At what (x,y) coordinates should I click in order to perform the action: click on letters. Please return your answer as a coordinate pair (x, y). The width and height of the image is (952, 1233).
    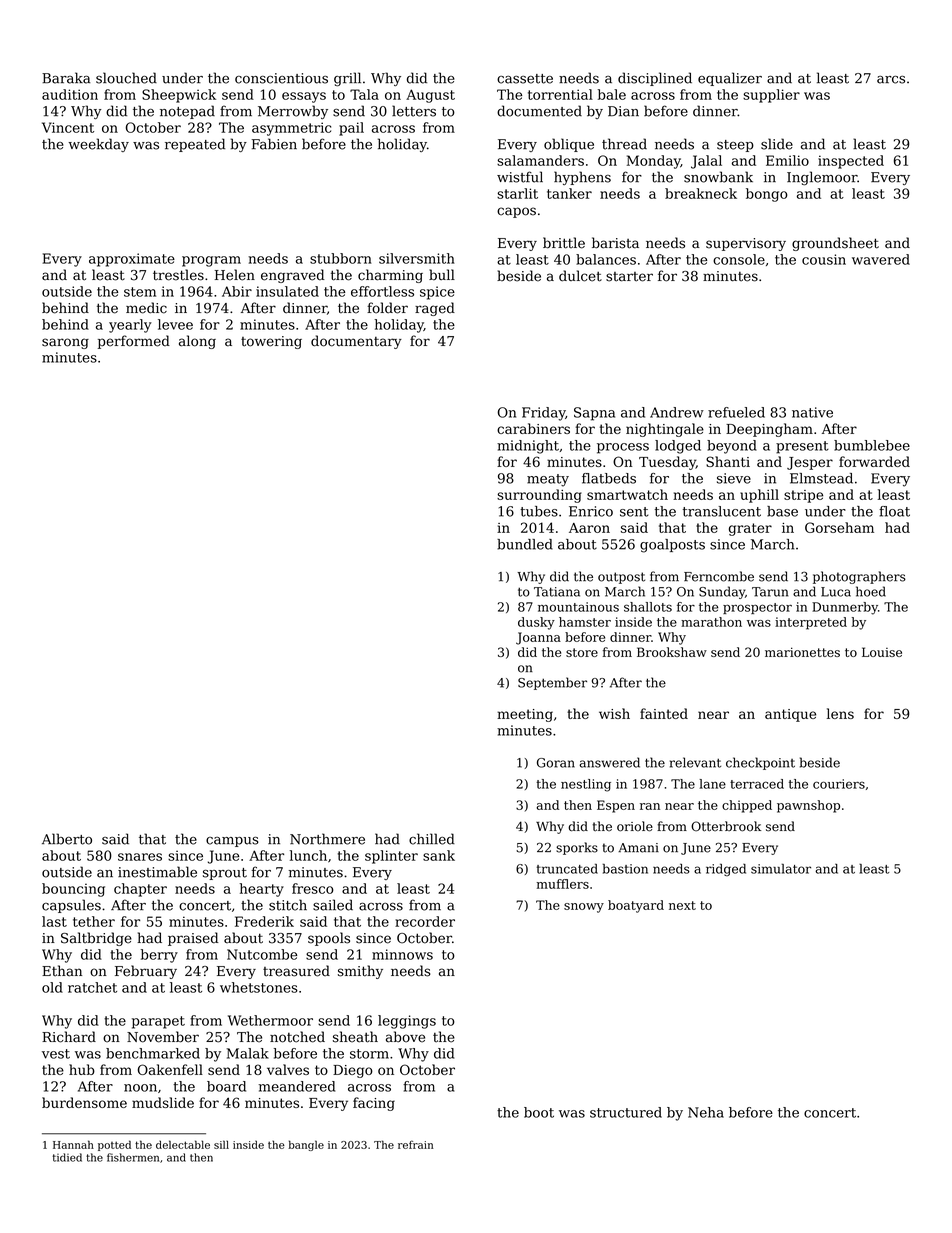
    Looking at the image, I should click on (414, 111).
